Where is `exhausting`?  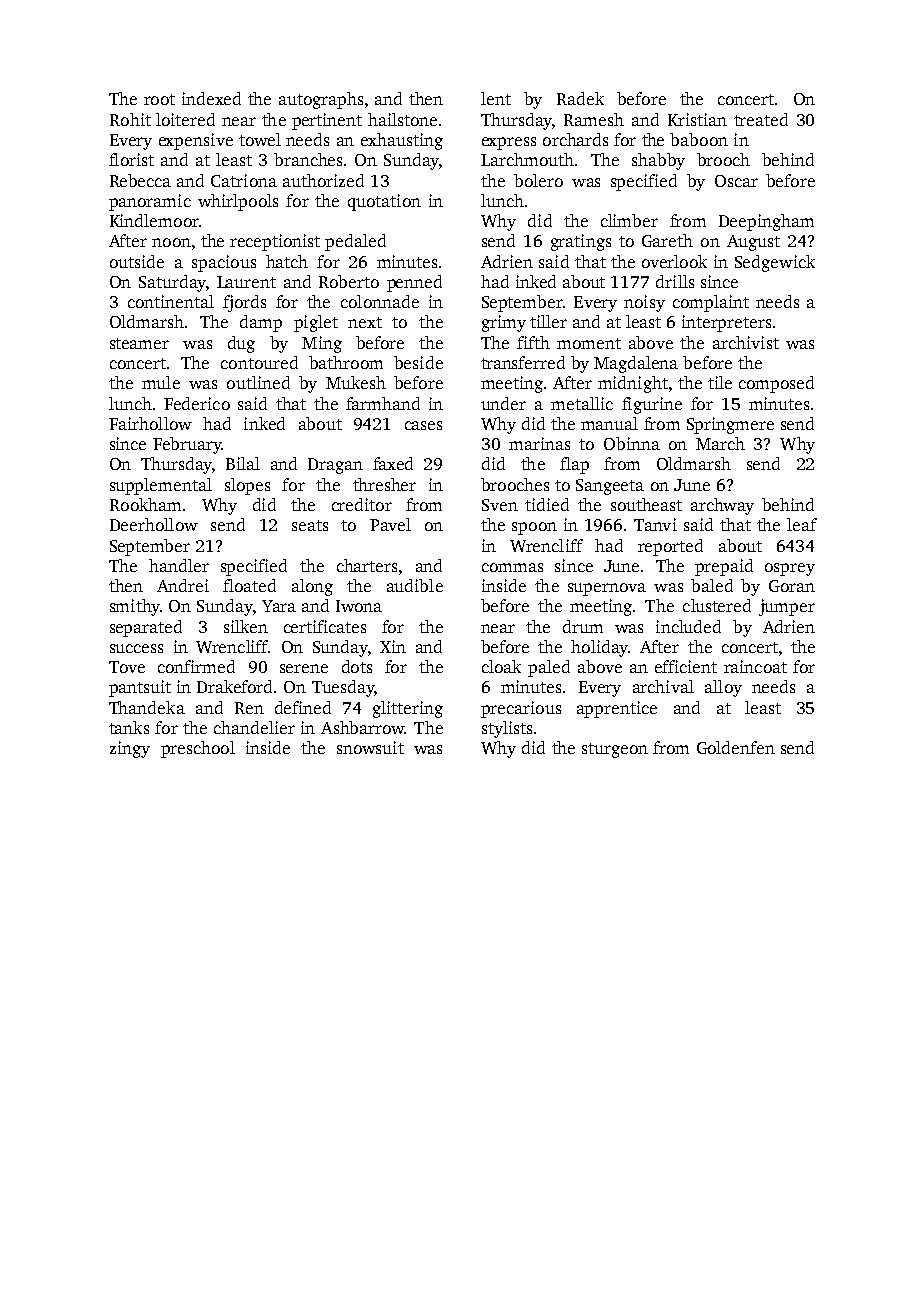 exhausting is located at coordinates (402, 141).
